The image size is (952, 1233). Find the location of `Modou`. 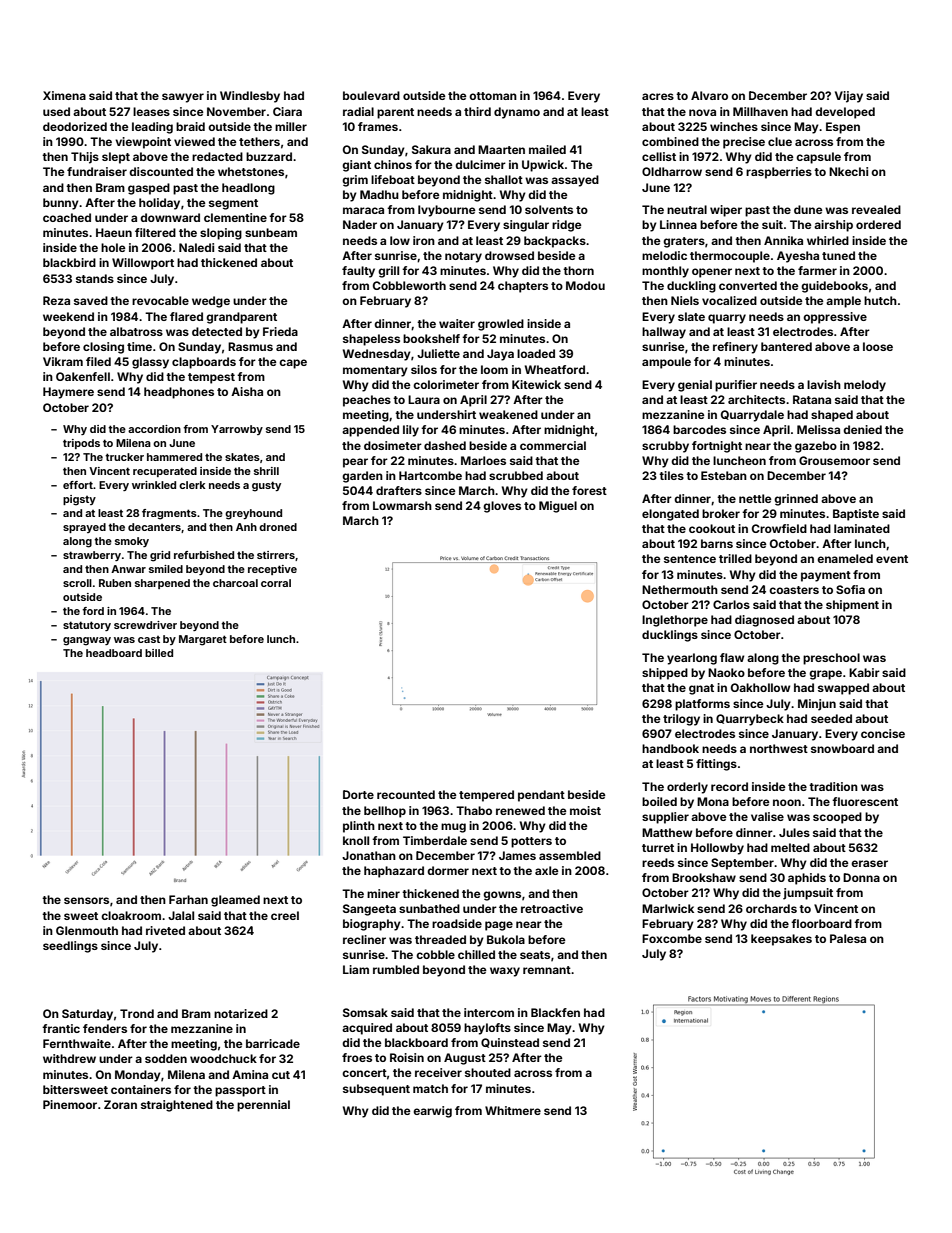

Modou is located at coordinates (585, 285).
